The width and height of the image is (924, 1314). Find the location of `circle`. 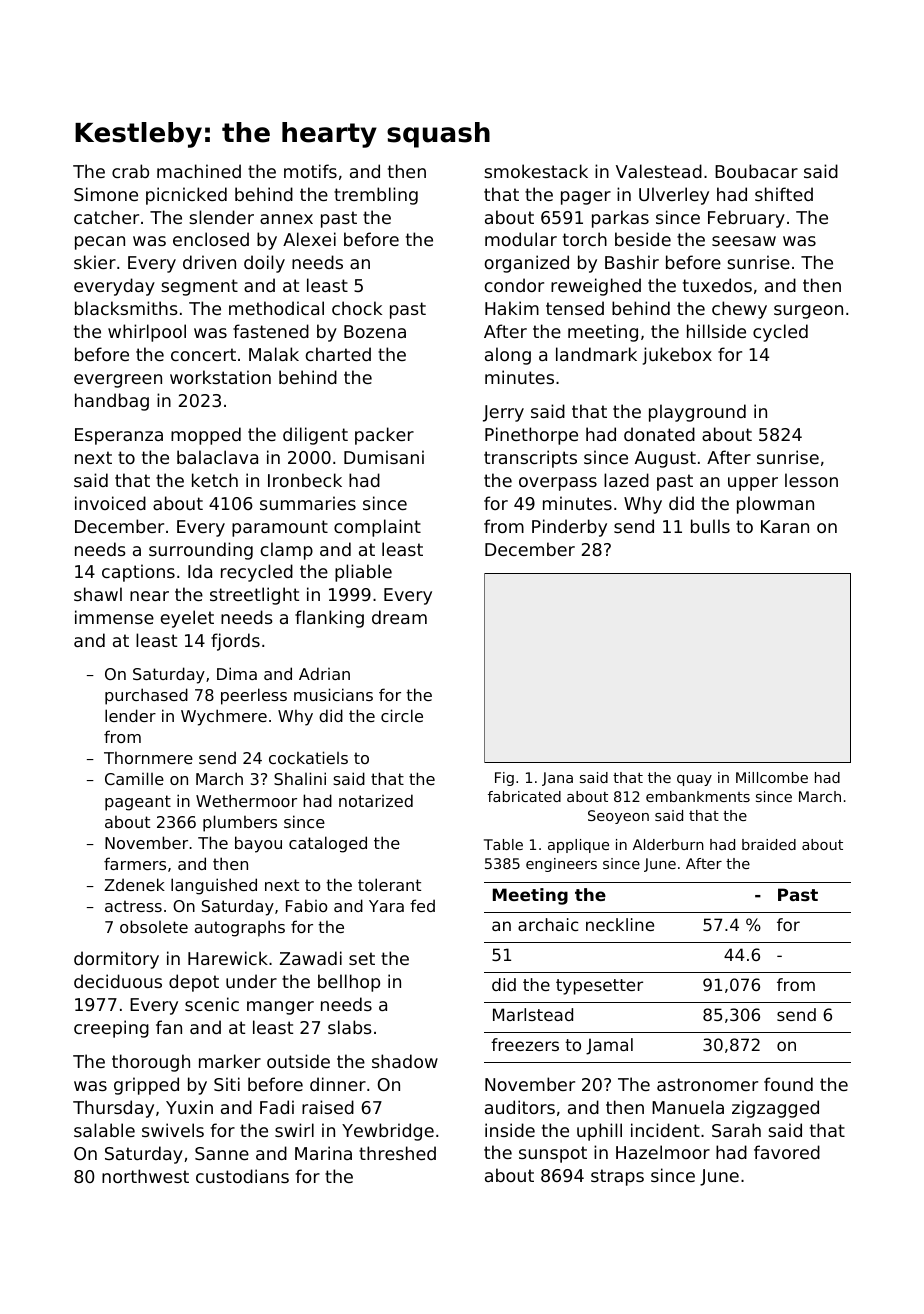

circle is located at coordinates (402, 715).
